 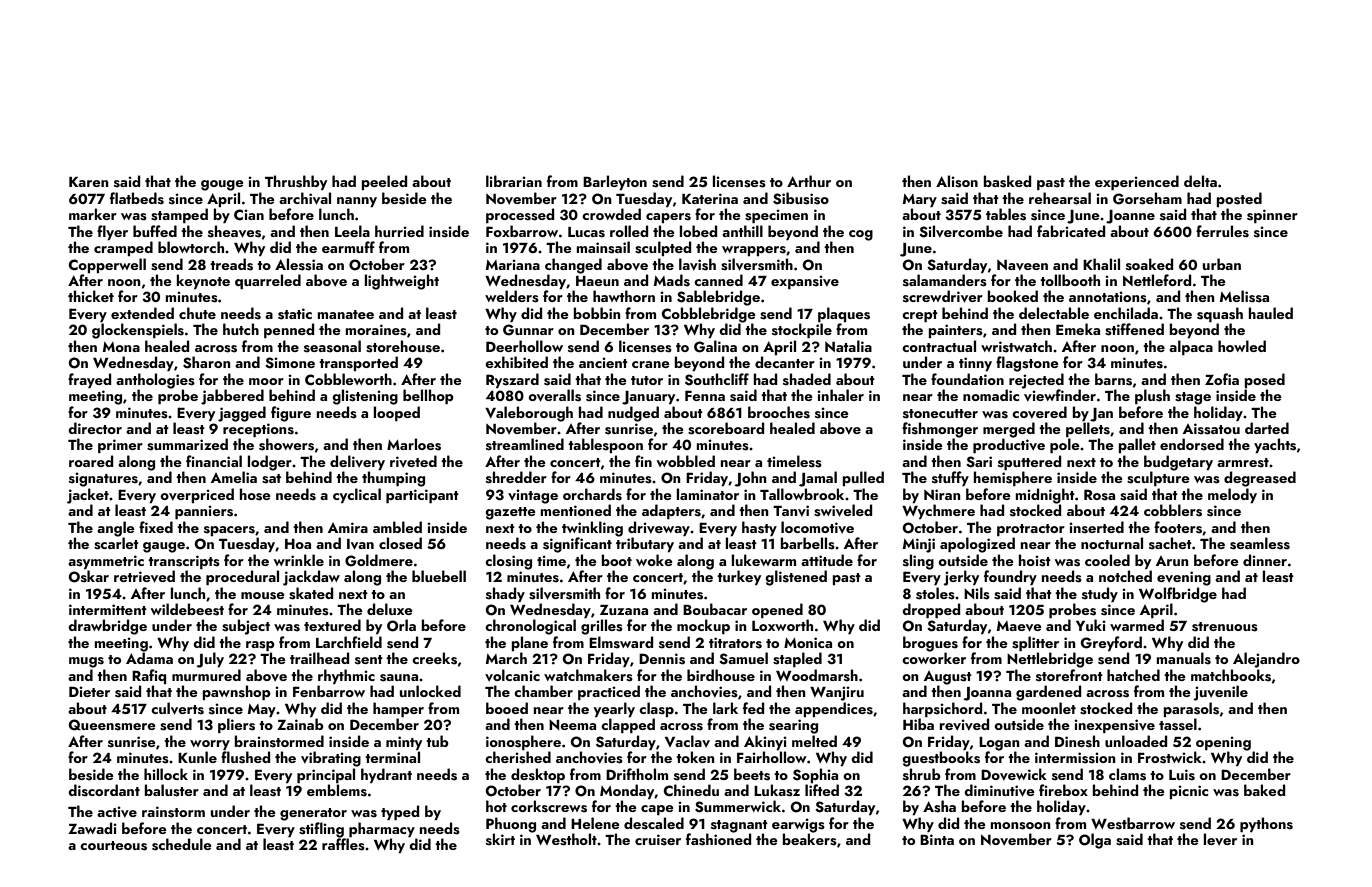 I want to click on Karen, so click(x=89, y=182).
